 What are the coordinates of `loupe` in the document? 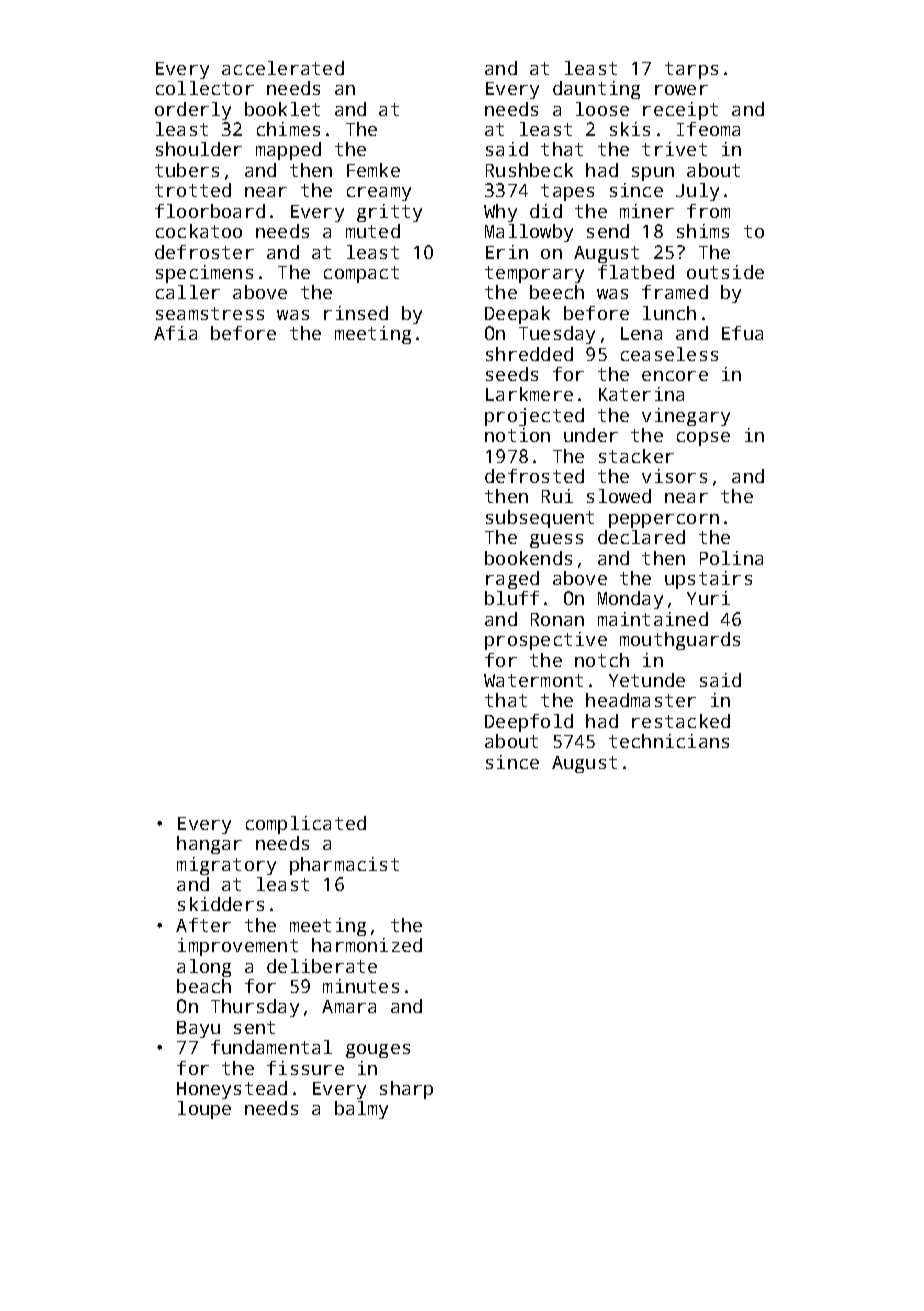 It's located at (204, 1110).
